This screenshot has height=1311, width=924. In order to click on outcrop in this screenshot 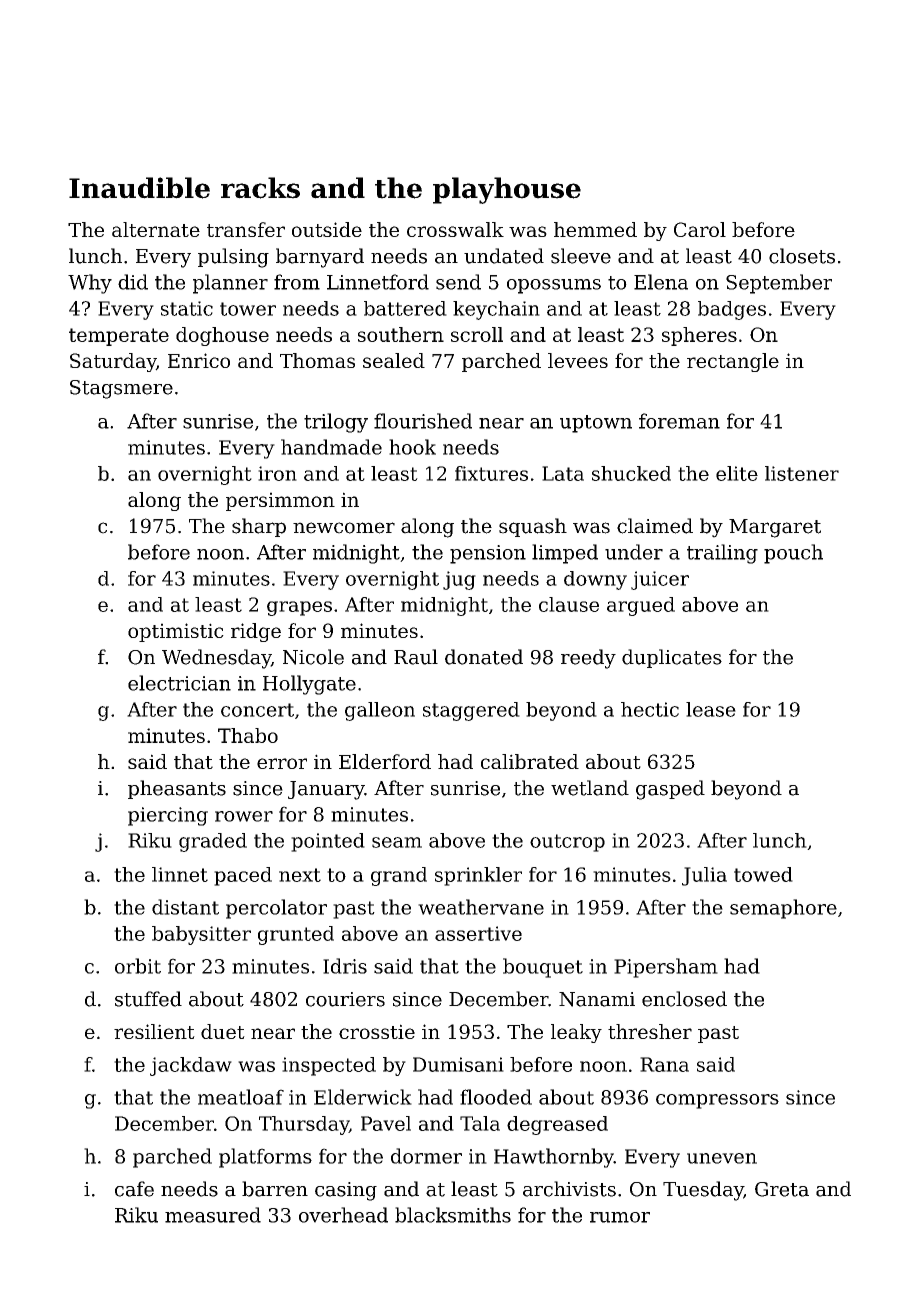, I will do `click(567, 843)`.
